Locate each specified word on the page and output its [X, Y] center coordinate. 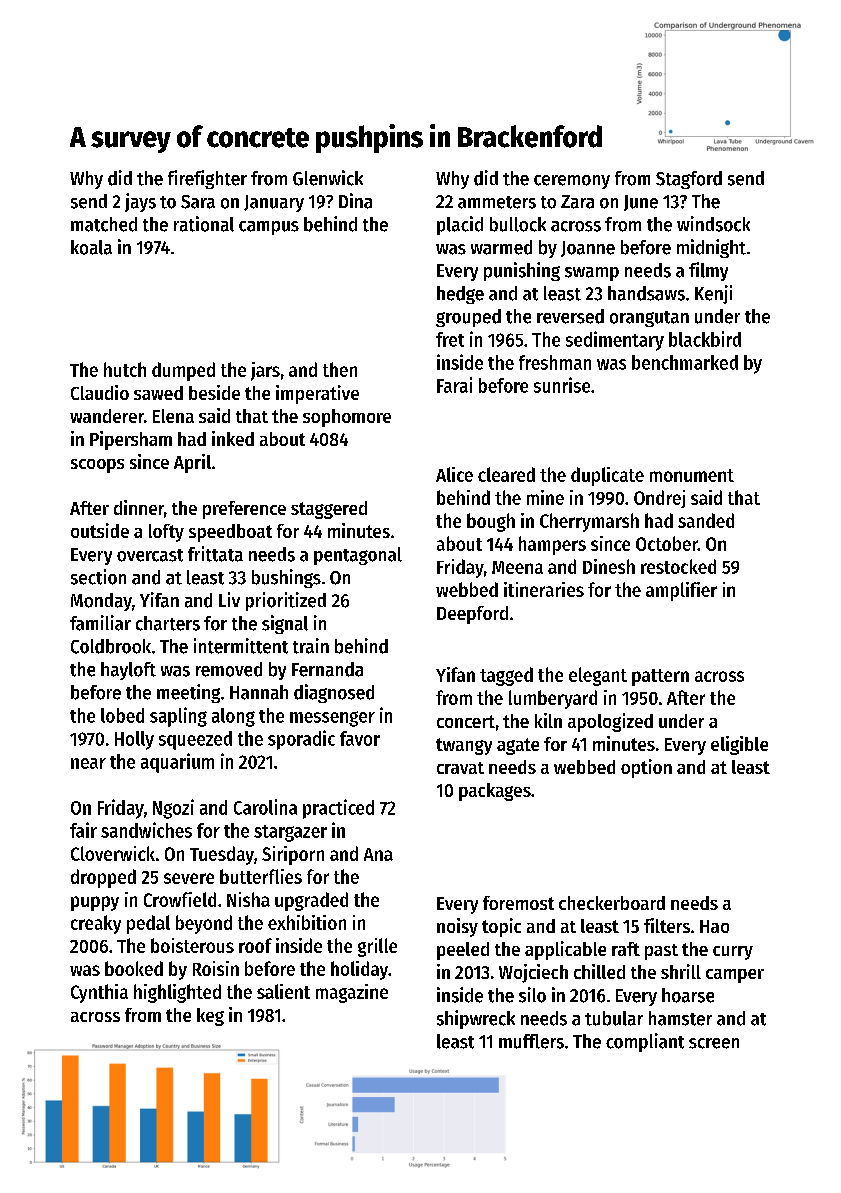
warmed [501, 247]
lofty [166, 533]
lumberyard [553, 699]
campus [269, 228]
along [233, 717]
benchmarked [685, 362]
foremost [518, 903]
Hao [714, 926]
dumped [183, 371]
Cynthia [99, 993]
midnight [711, 248]
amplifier [681, 591]
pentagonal [358, 556]
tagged [506, 676]
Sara [198, 202]
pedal [148, 924]
